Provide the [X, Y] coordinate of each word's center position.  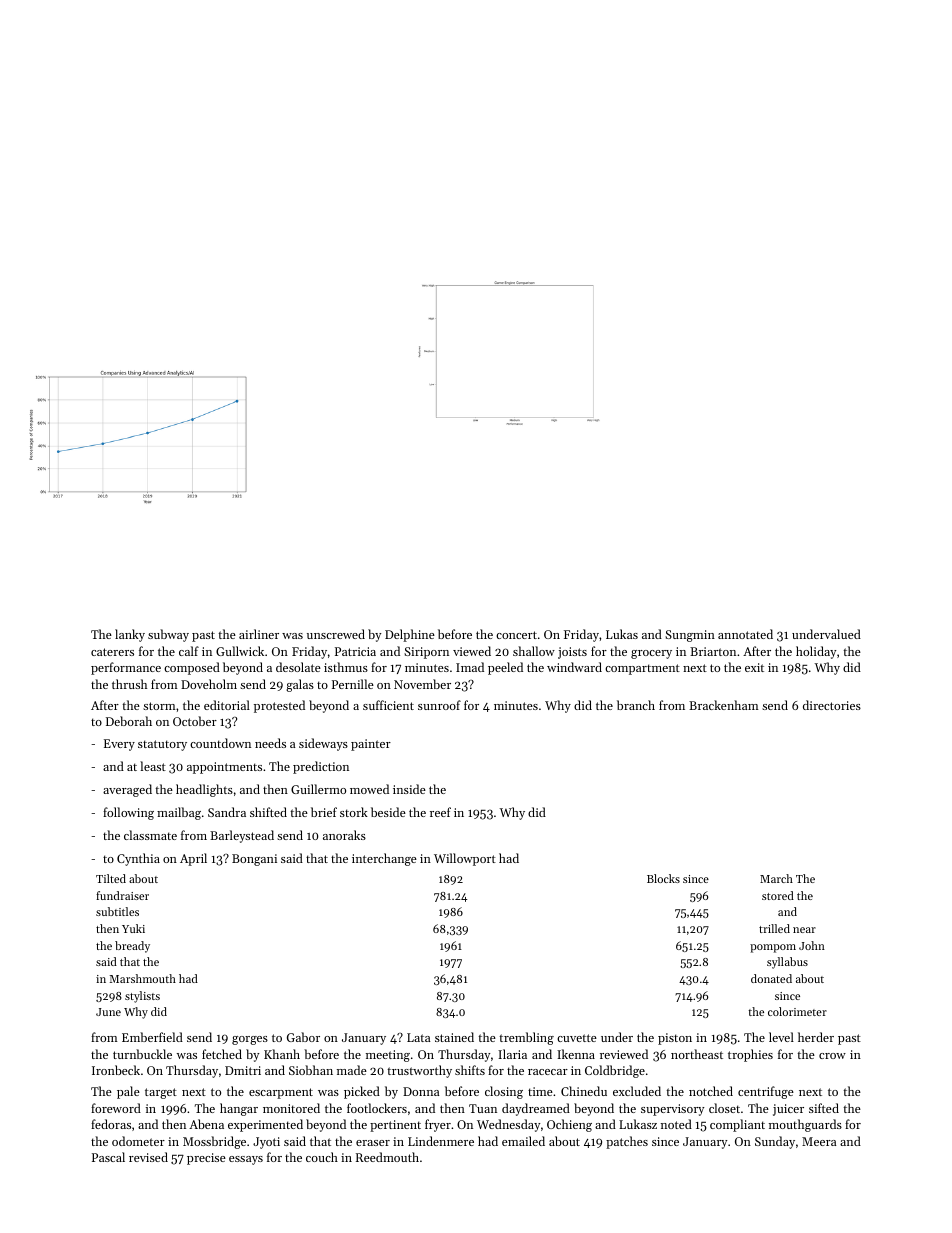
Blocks [663, 878]
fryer [438, 1125]
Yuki [133, 928]
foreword [116, 1108]
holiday [816, 652]
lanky [130, 635]
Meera [819, 1141]
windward [574, 667]
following [128, 813]
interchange [384, 859]
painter [371, 745]
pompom [773, 948]
